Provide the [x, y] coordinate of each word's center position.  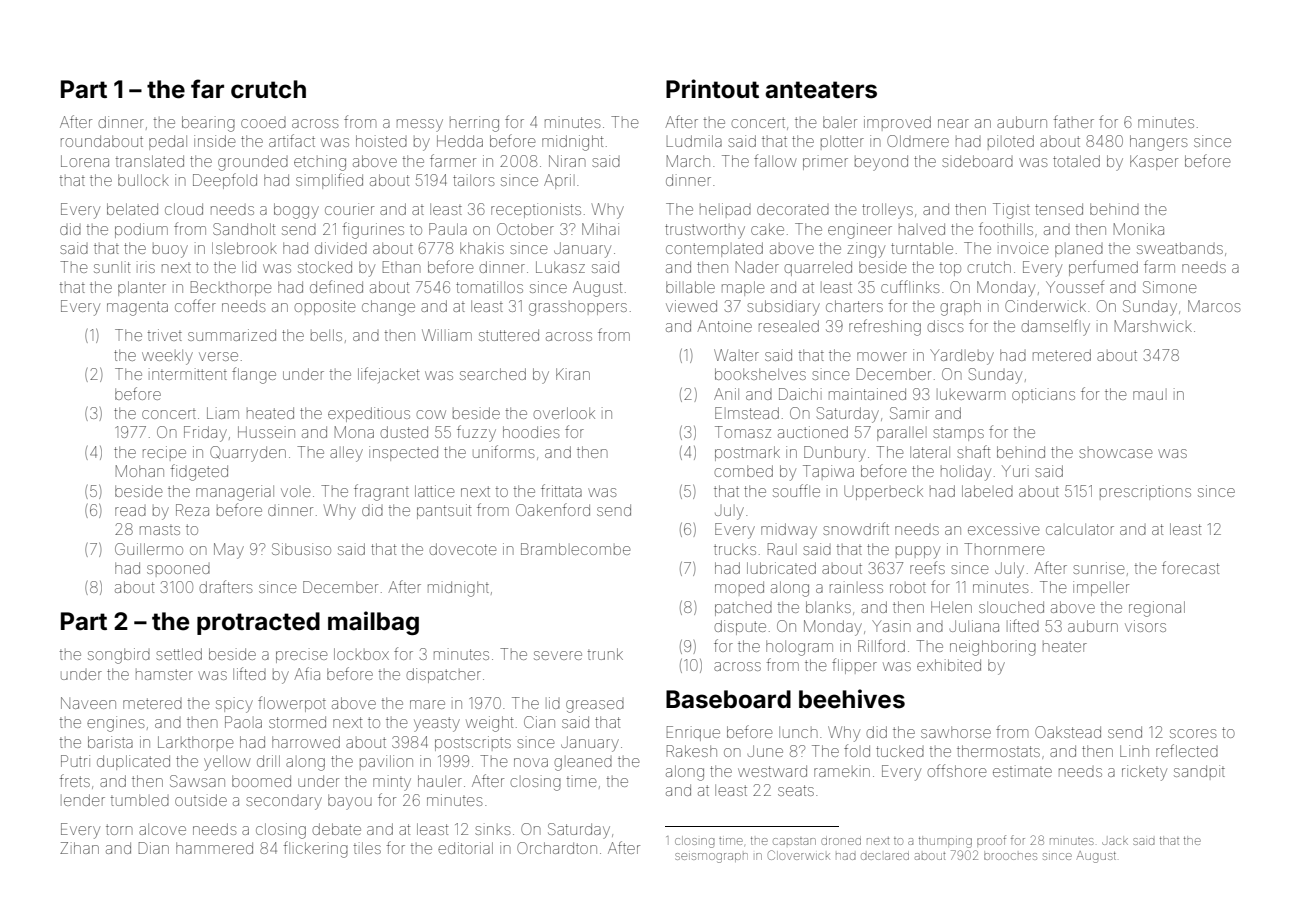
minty [392, 783]
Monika [1139, 229]
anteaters [821, 90]
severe [558, 655]
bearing [208, 124]
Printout [712, 89]
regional [1157, 609]
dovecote [462, 549]
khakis [482, 248]
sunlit [112, 267]
